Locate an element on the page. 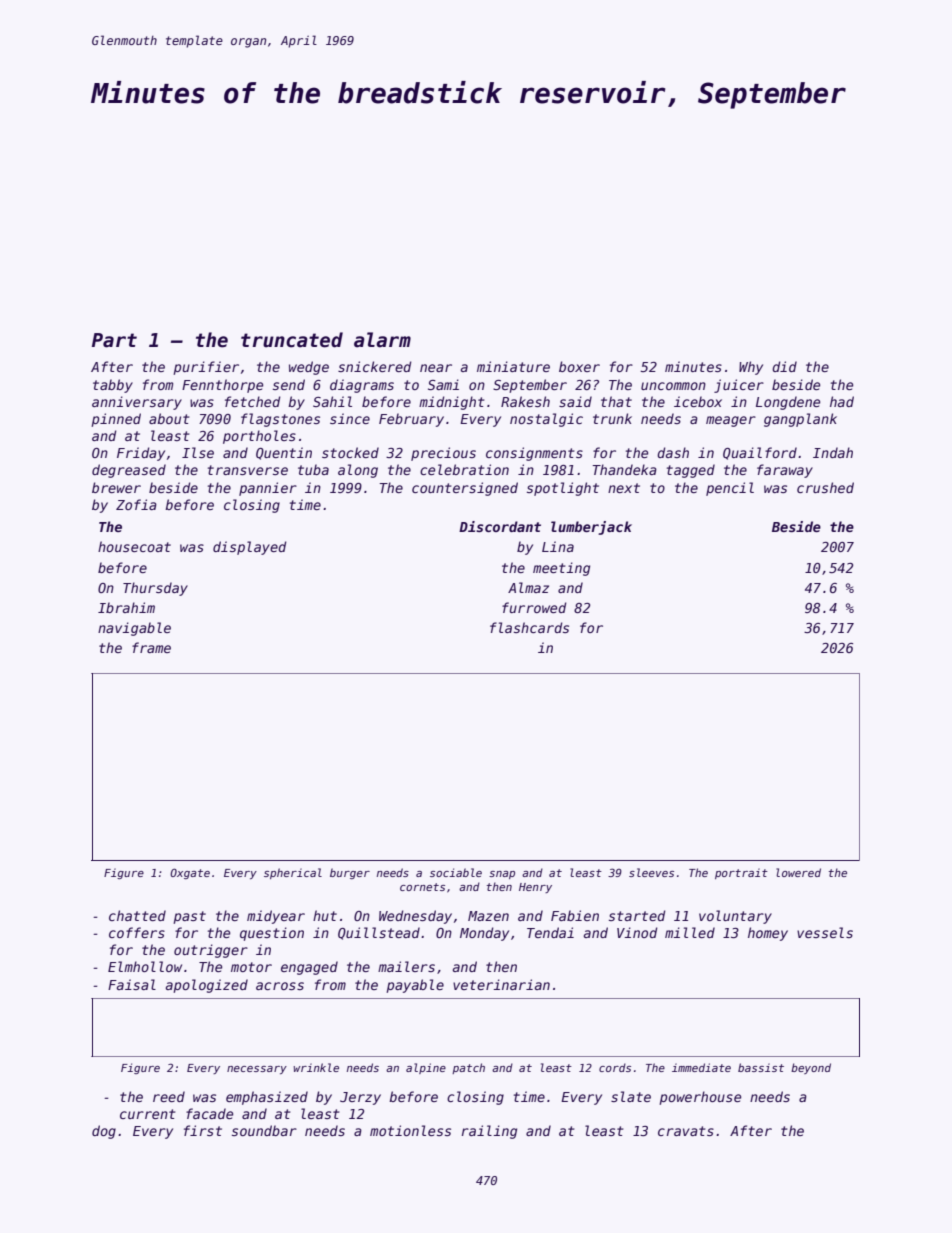 The width and height of the document is (952, 1233). pencil is located at coordinates (730, 489).
